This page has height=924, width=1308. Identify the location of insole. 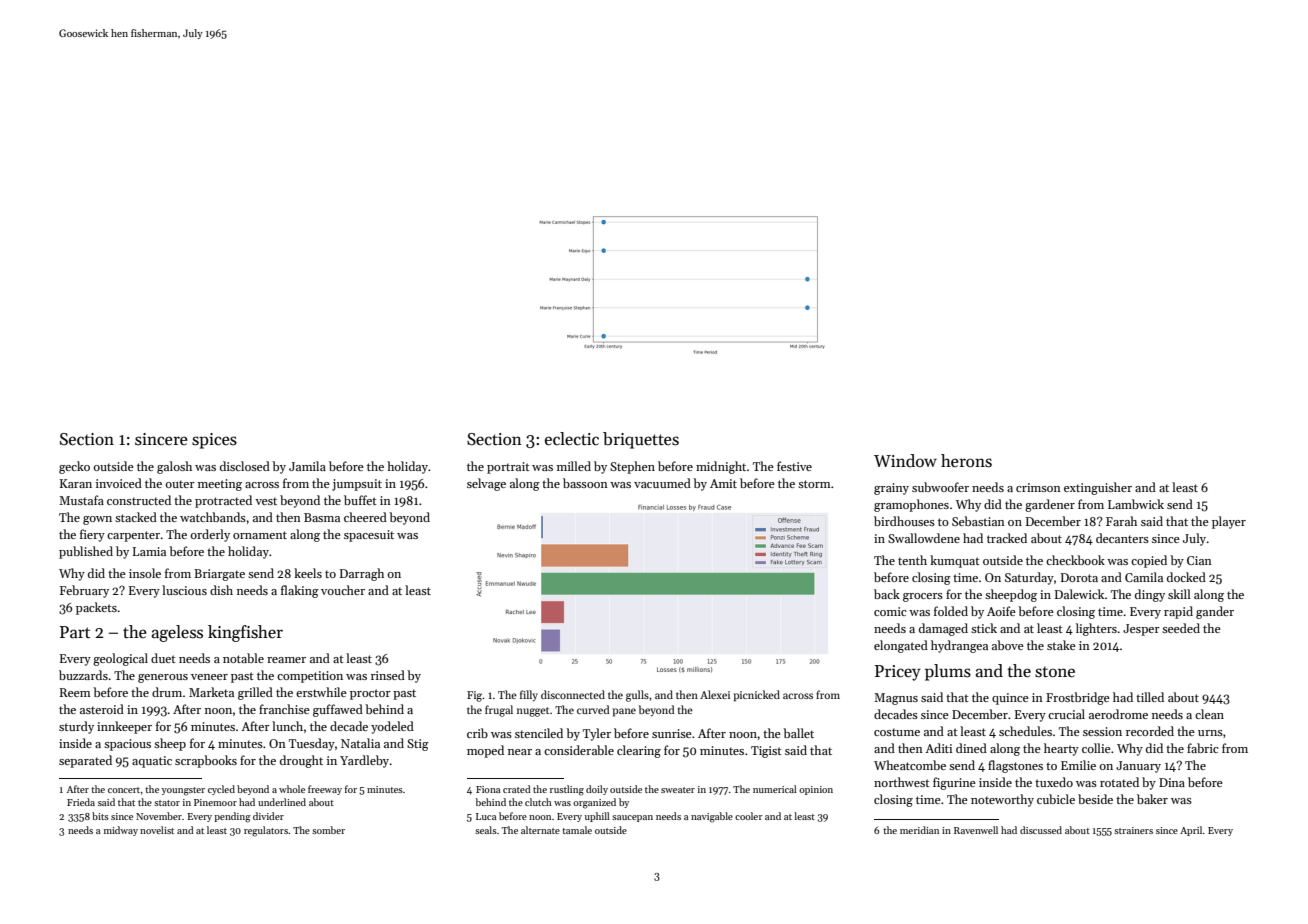
(145, 573).
